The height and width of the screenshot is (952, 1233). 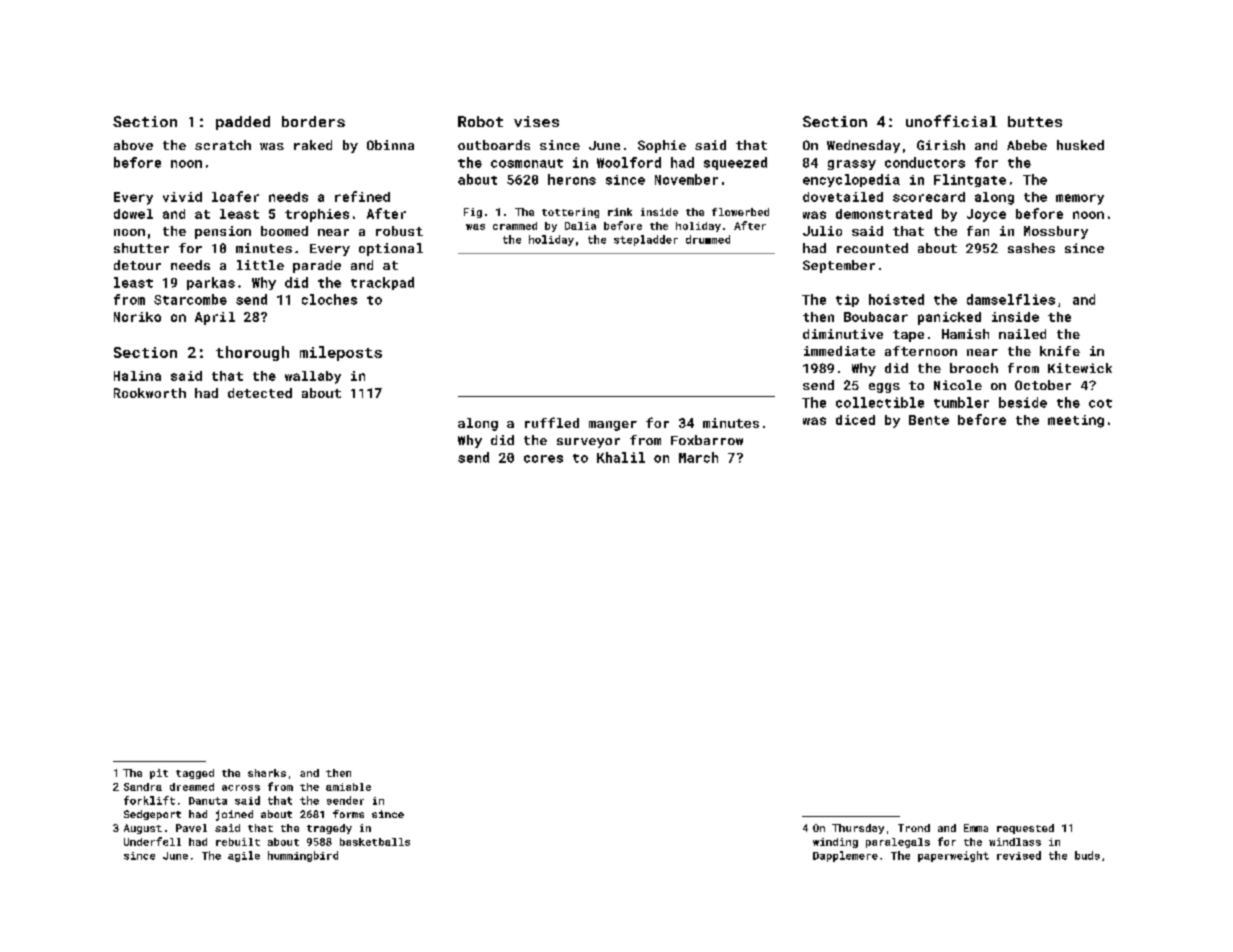 What do you see at coordinates (348, 787) in the screenshot?
I see `amiable` at bounding box center [348, 787].
